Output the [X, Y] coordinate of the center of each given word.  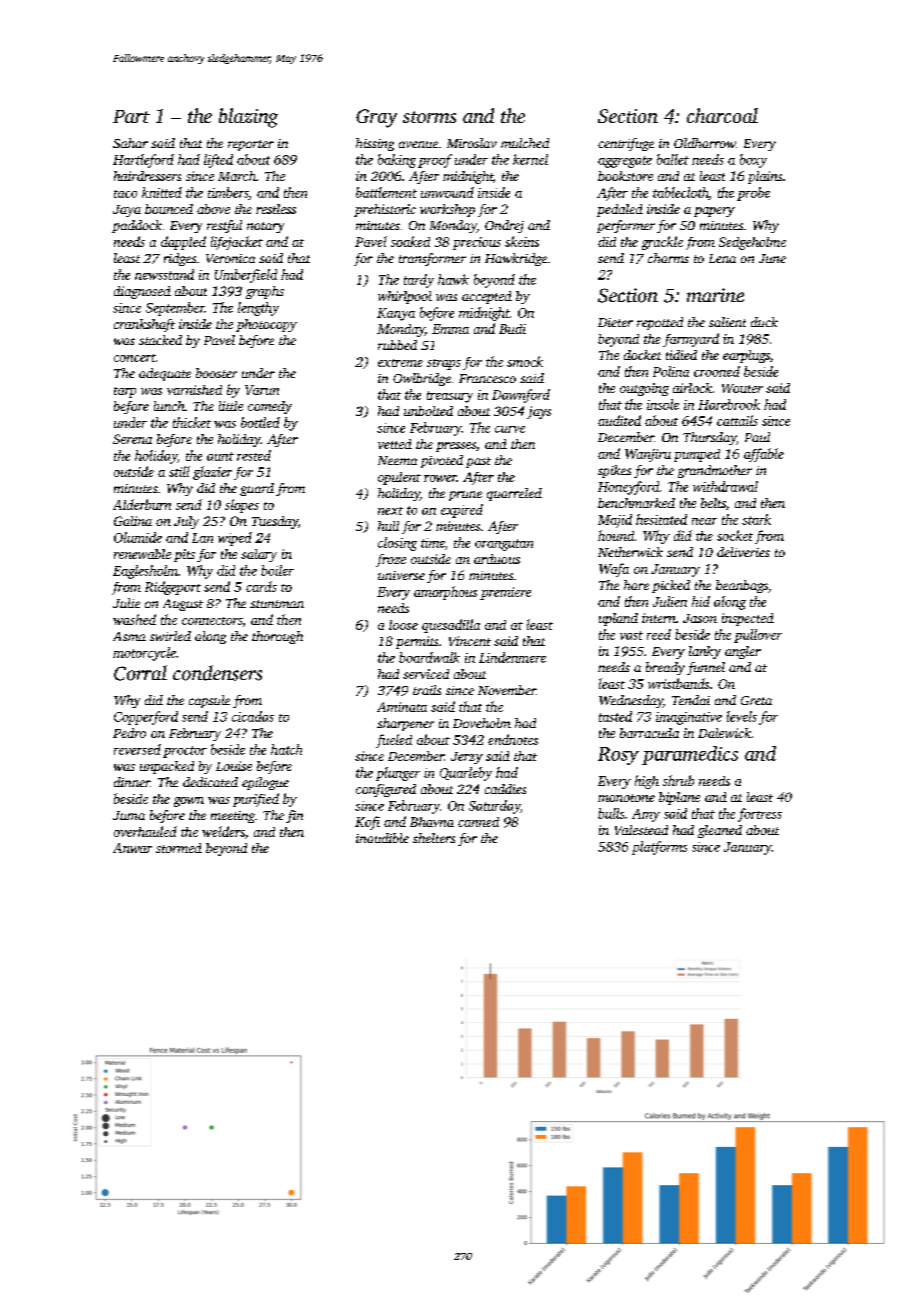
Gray [376, 118]
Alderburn [142, 504]
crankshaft [144, 325]
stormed [179, 848]
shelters [434, 838]
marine [715, 295]
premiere [505, 593]
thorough [277, 637]
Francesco [487, 378]
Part [131, 116]
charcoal [722, 115]
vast [631, 635]
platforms [659, 848]
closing [397, 544]
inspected [748, 619]
